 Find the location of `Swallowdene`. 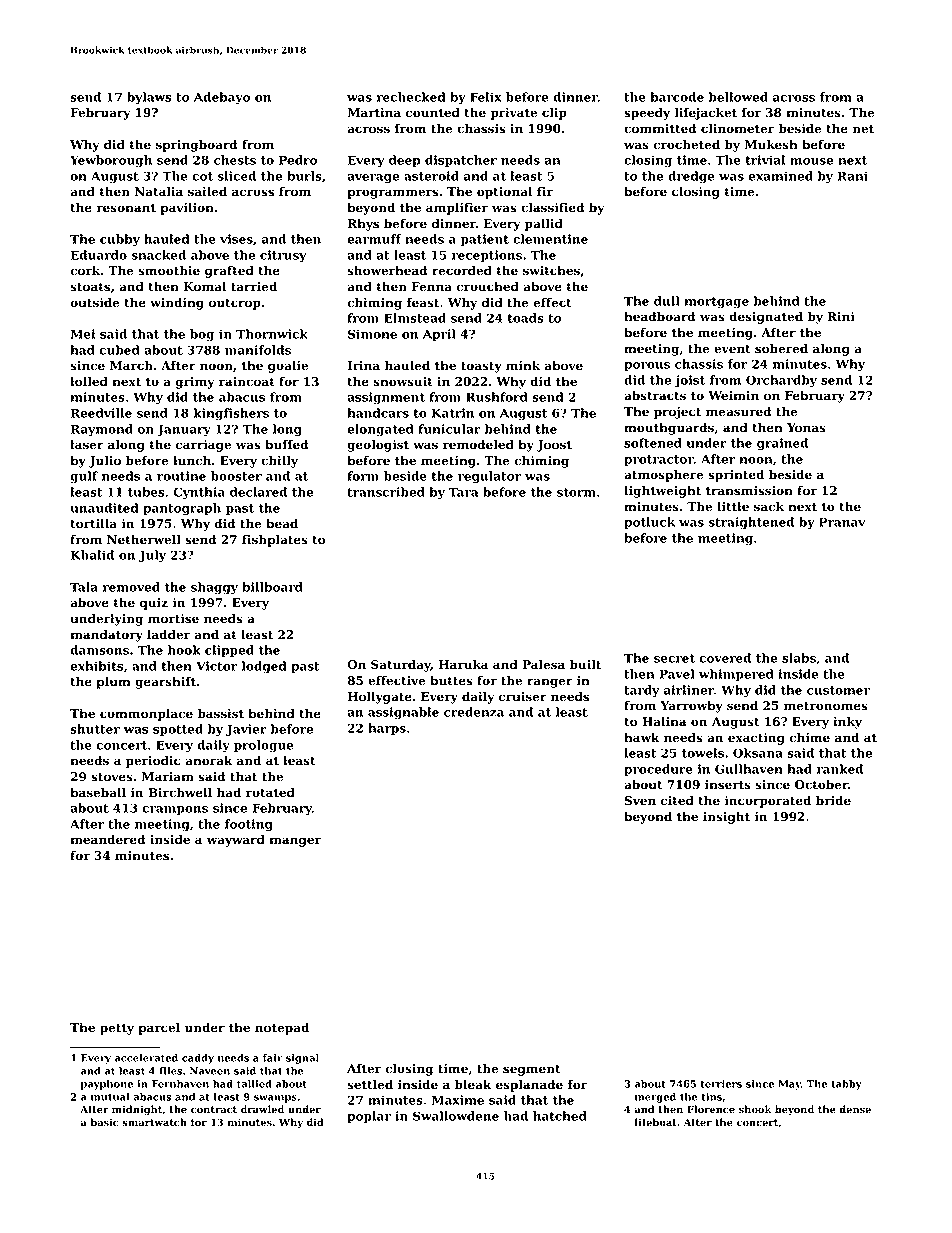

Swallowdene is located at coordinates (456, 1116).
